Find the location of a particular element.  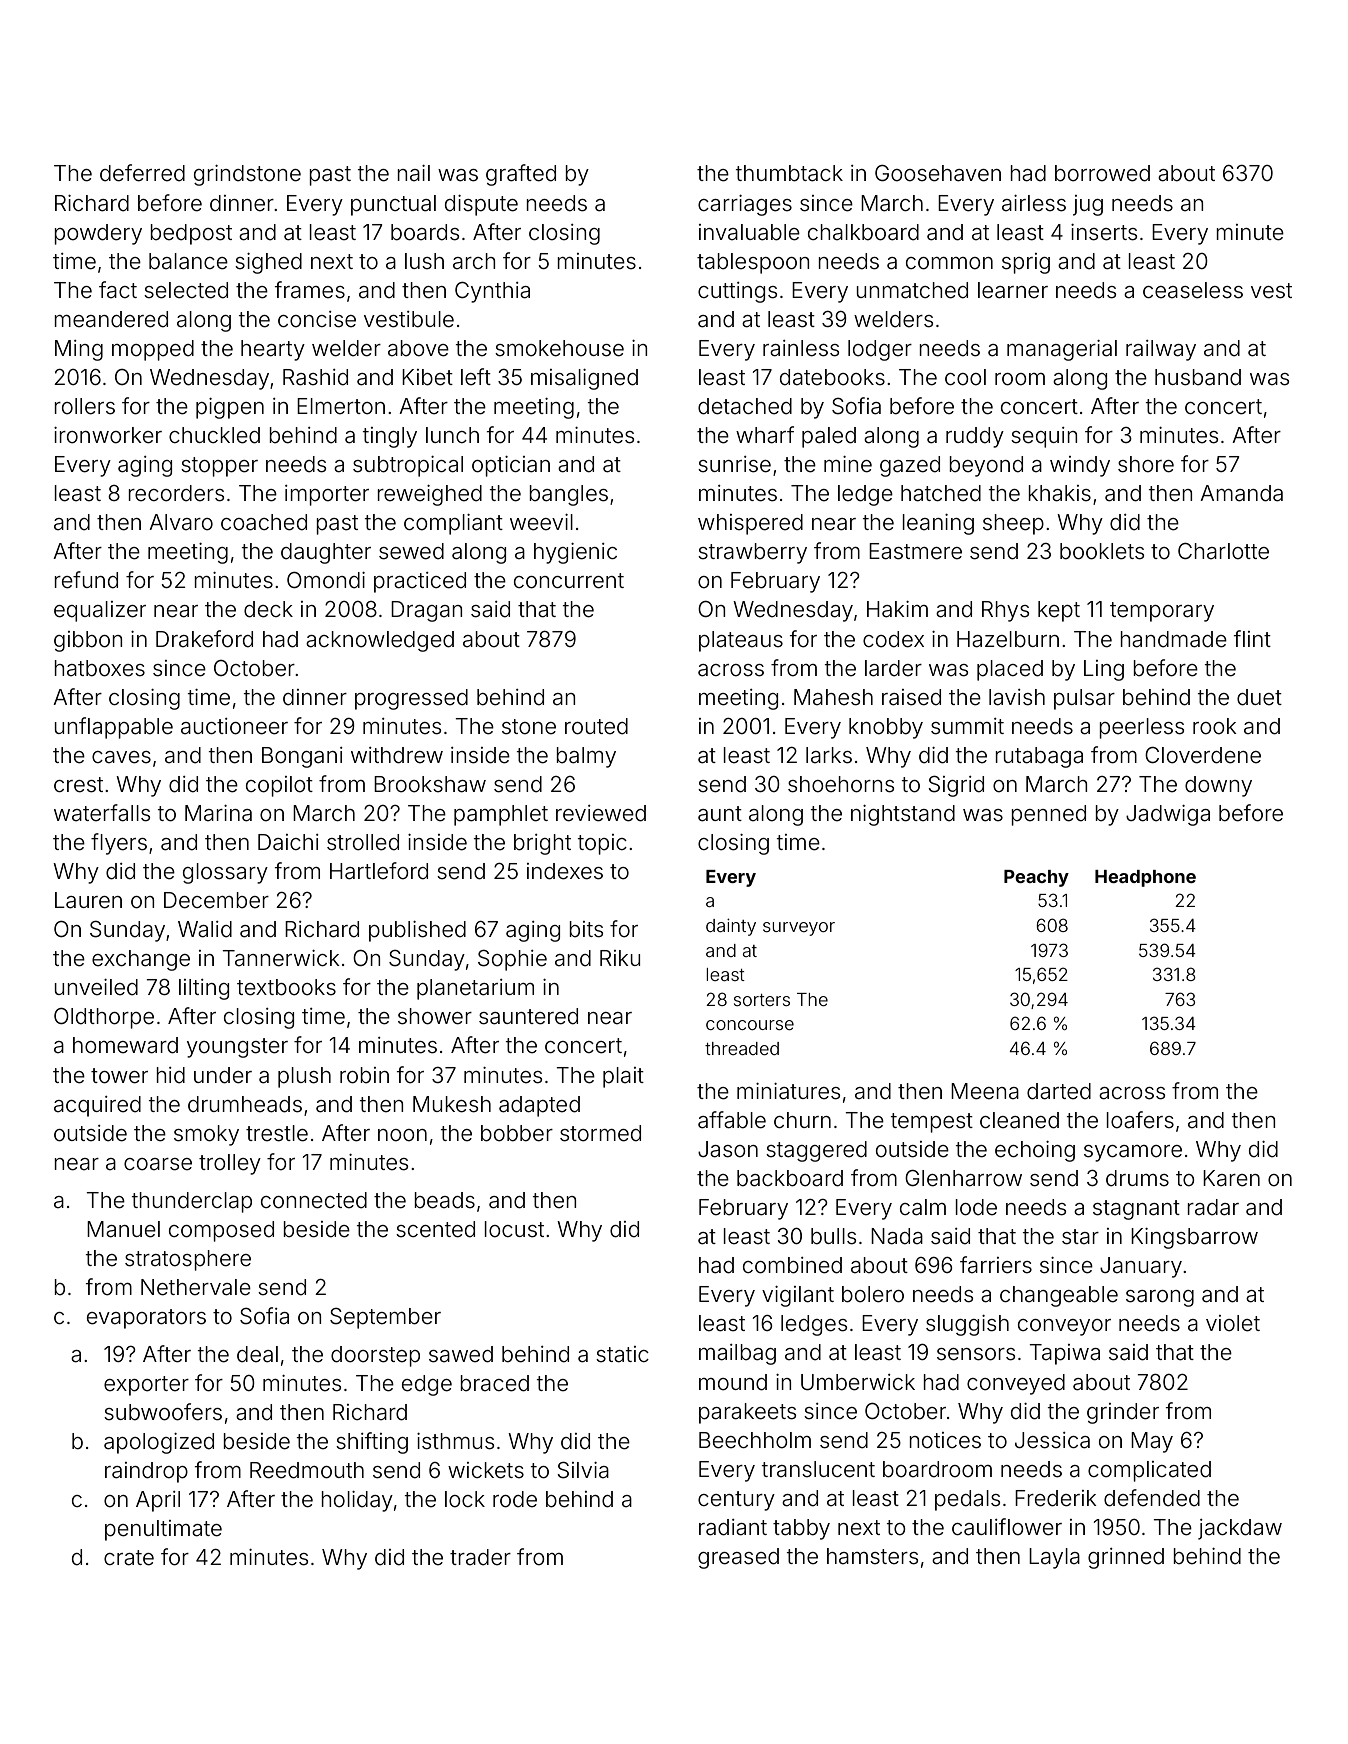

miniatures is located at coordinates (788, 1091).
